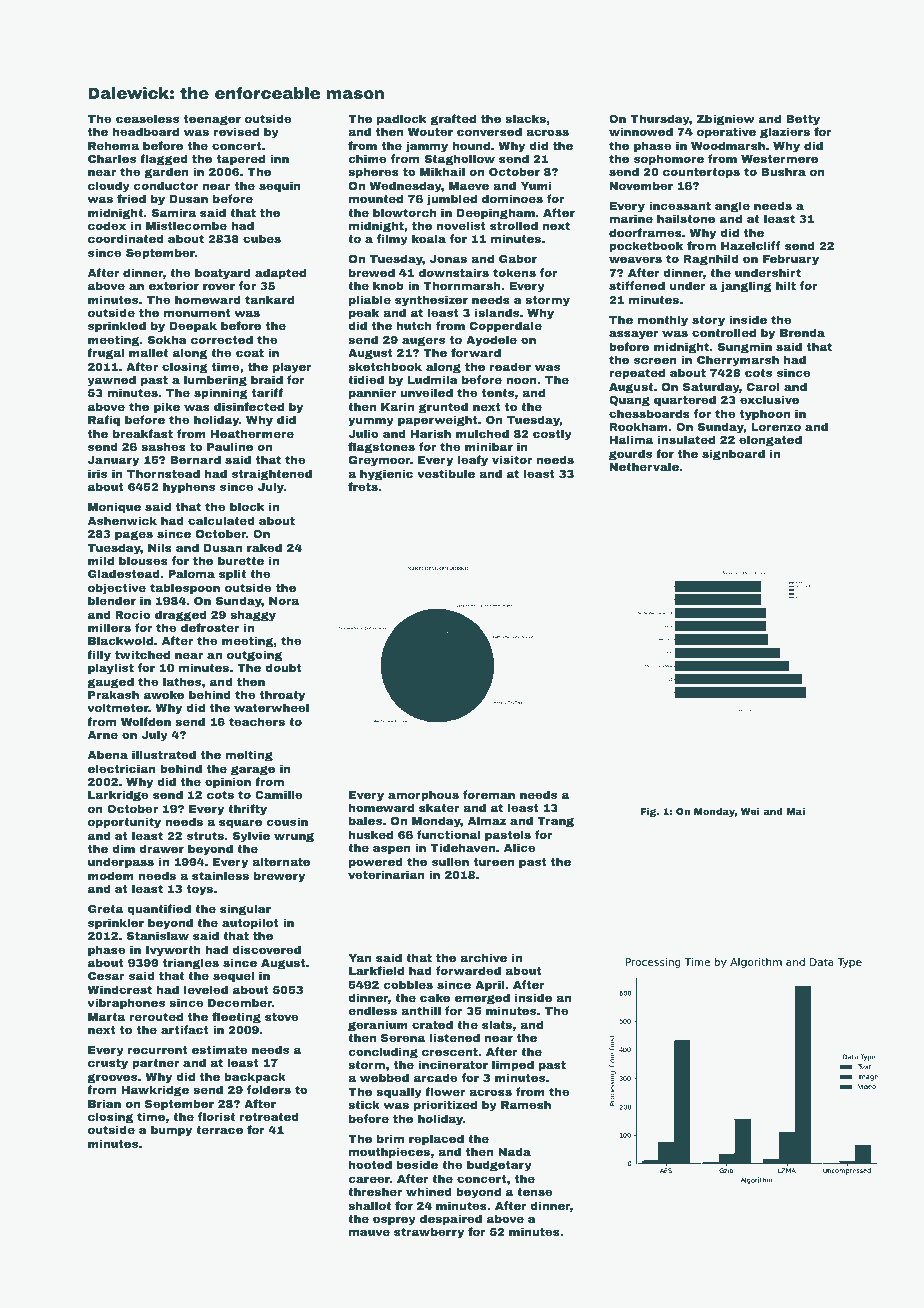  I want to click on mild, so click(101, 560).
